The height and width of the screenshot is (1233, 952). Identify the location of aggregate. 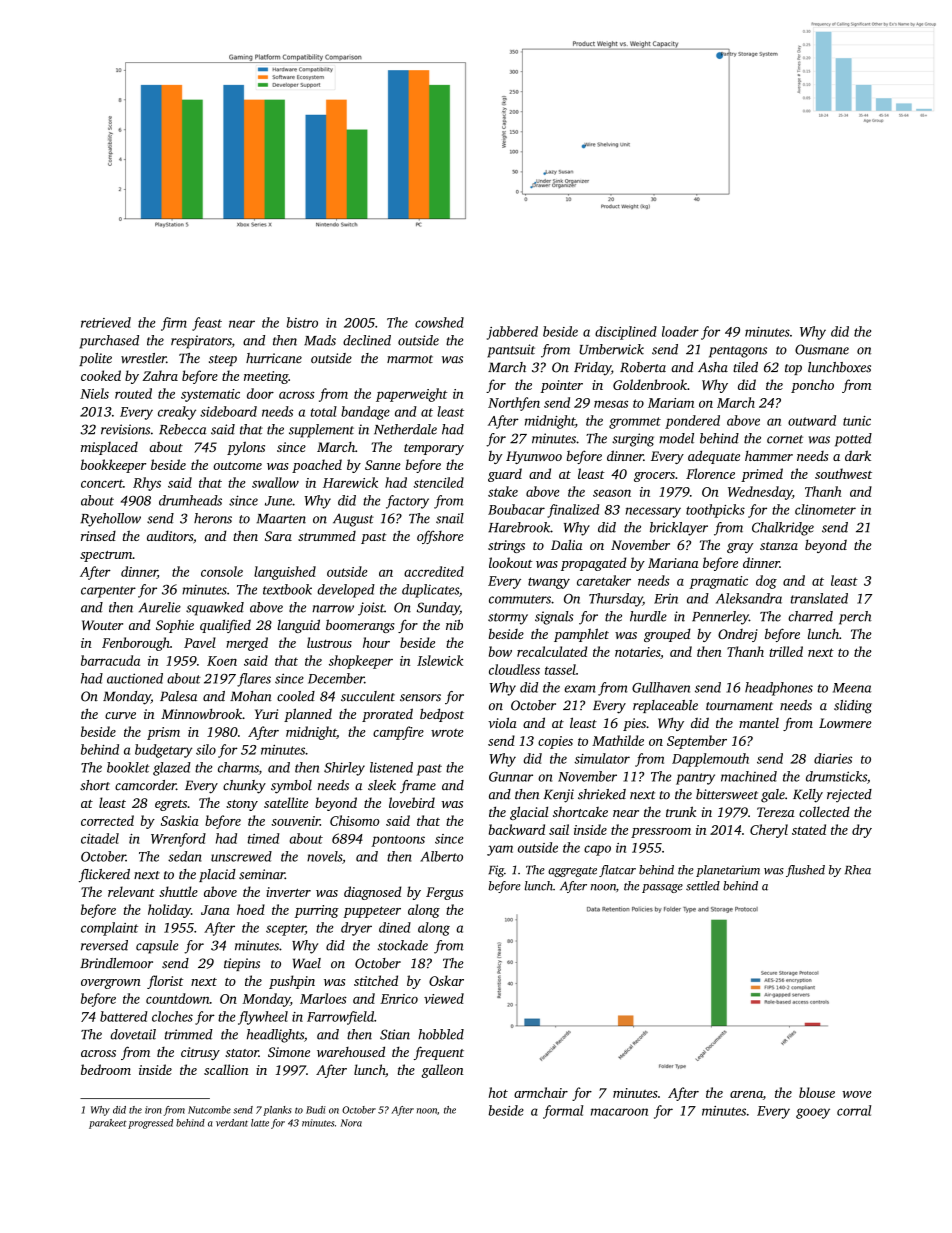
(572, 872).
